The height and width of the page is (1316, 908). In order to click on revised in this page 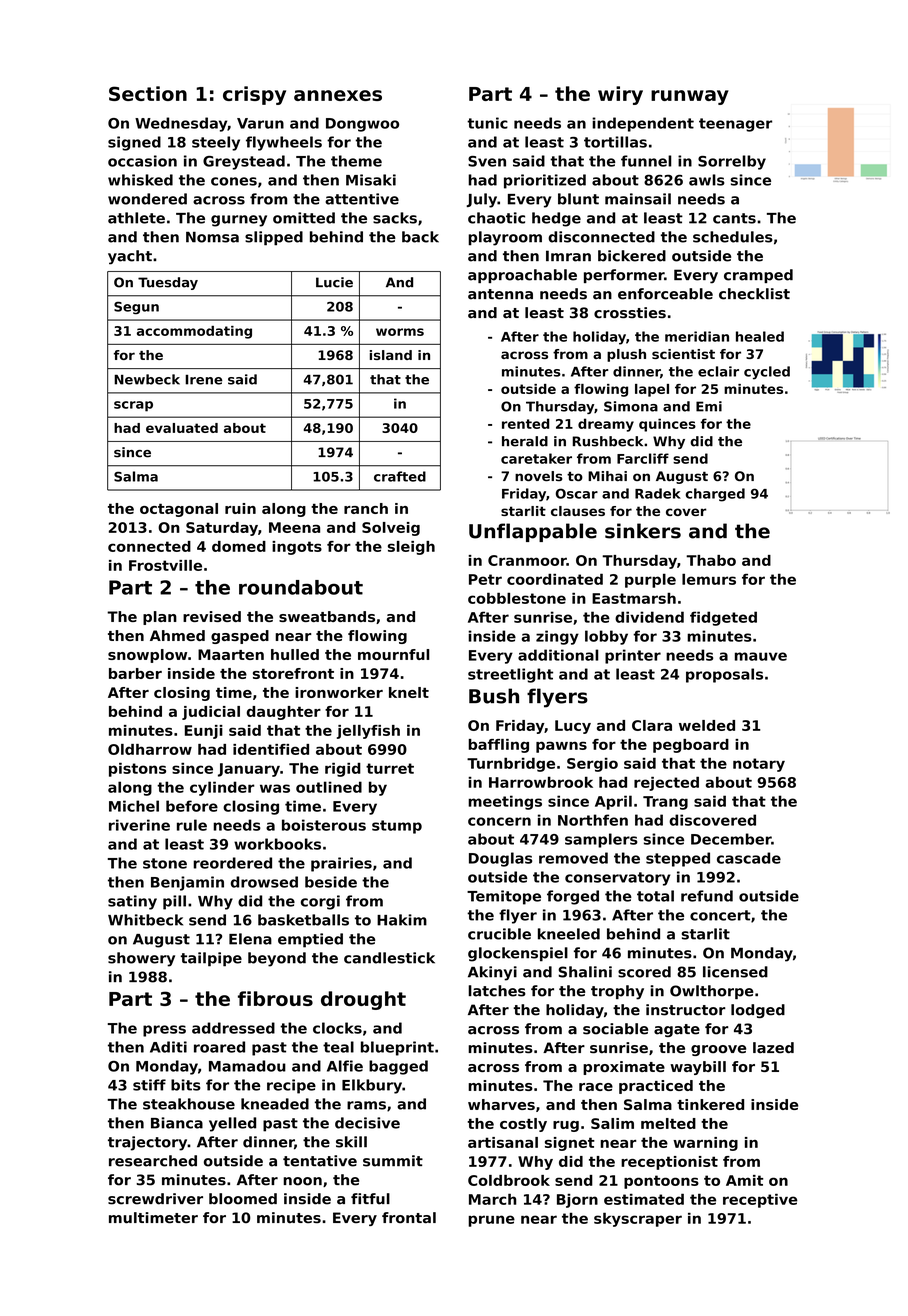, I will do `click(212, 616)`.
